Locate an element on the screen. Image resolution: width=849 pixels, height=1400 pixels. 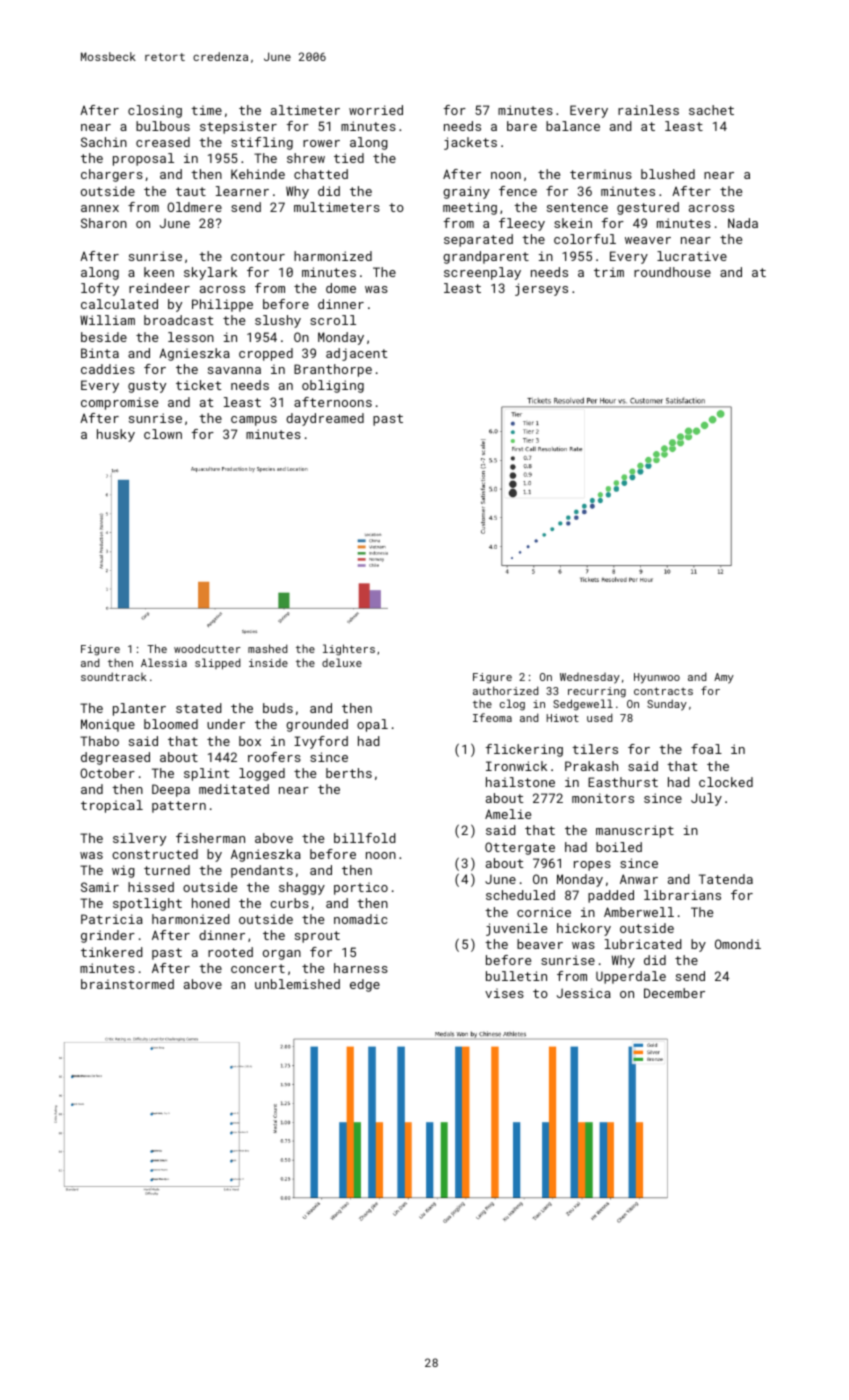
sachet is located at coordinates (711, 110).
